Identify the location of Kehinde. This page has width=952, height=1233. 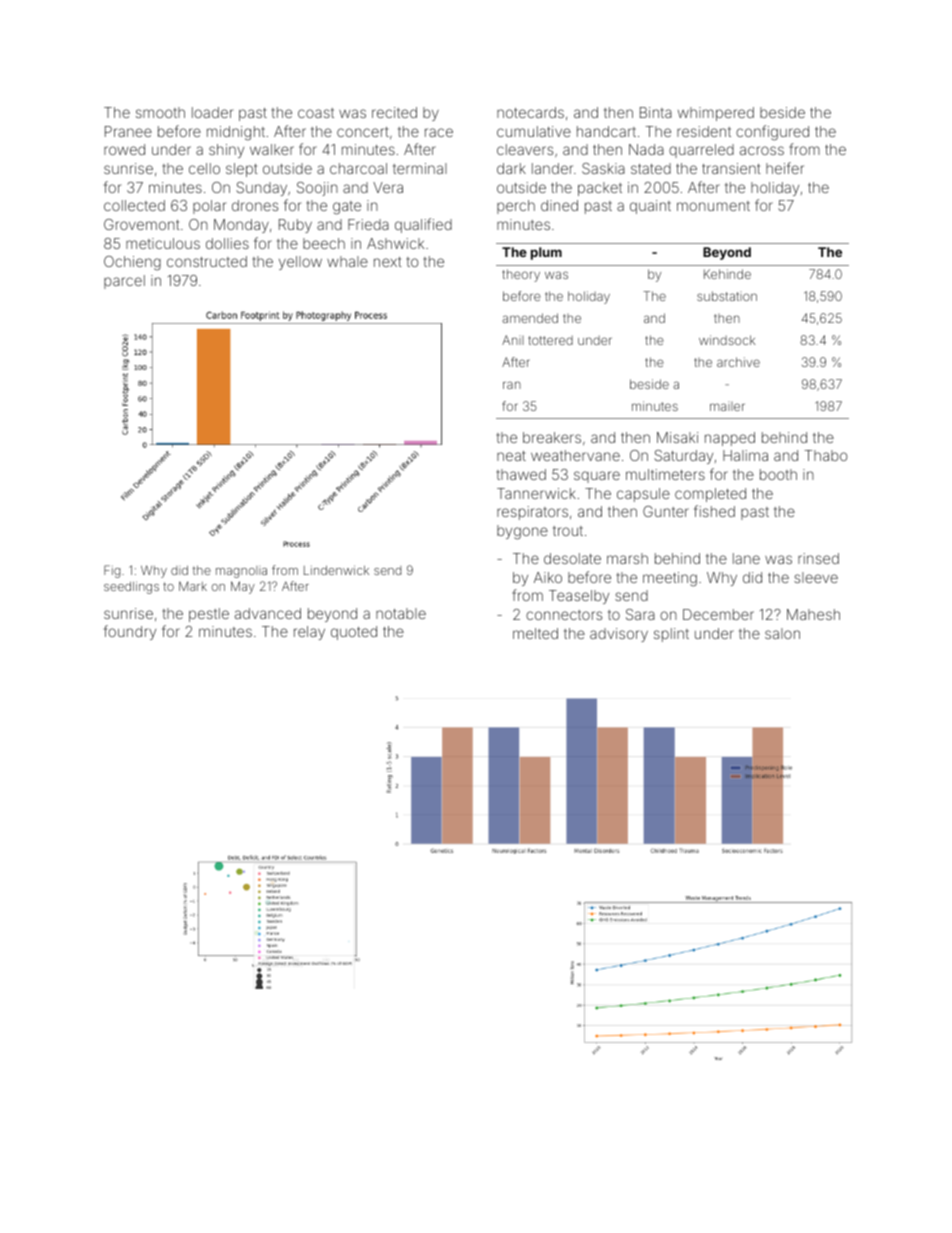
(727, 274).
